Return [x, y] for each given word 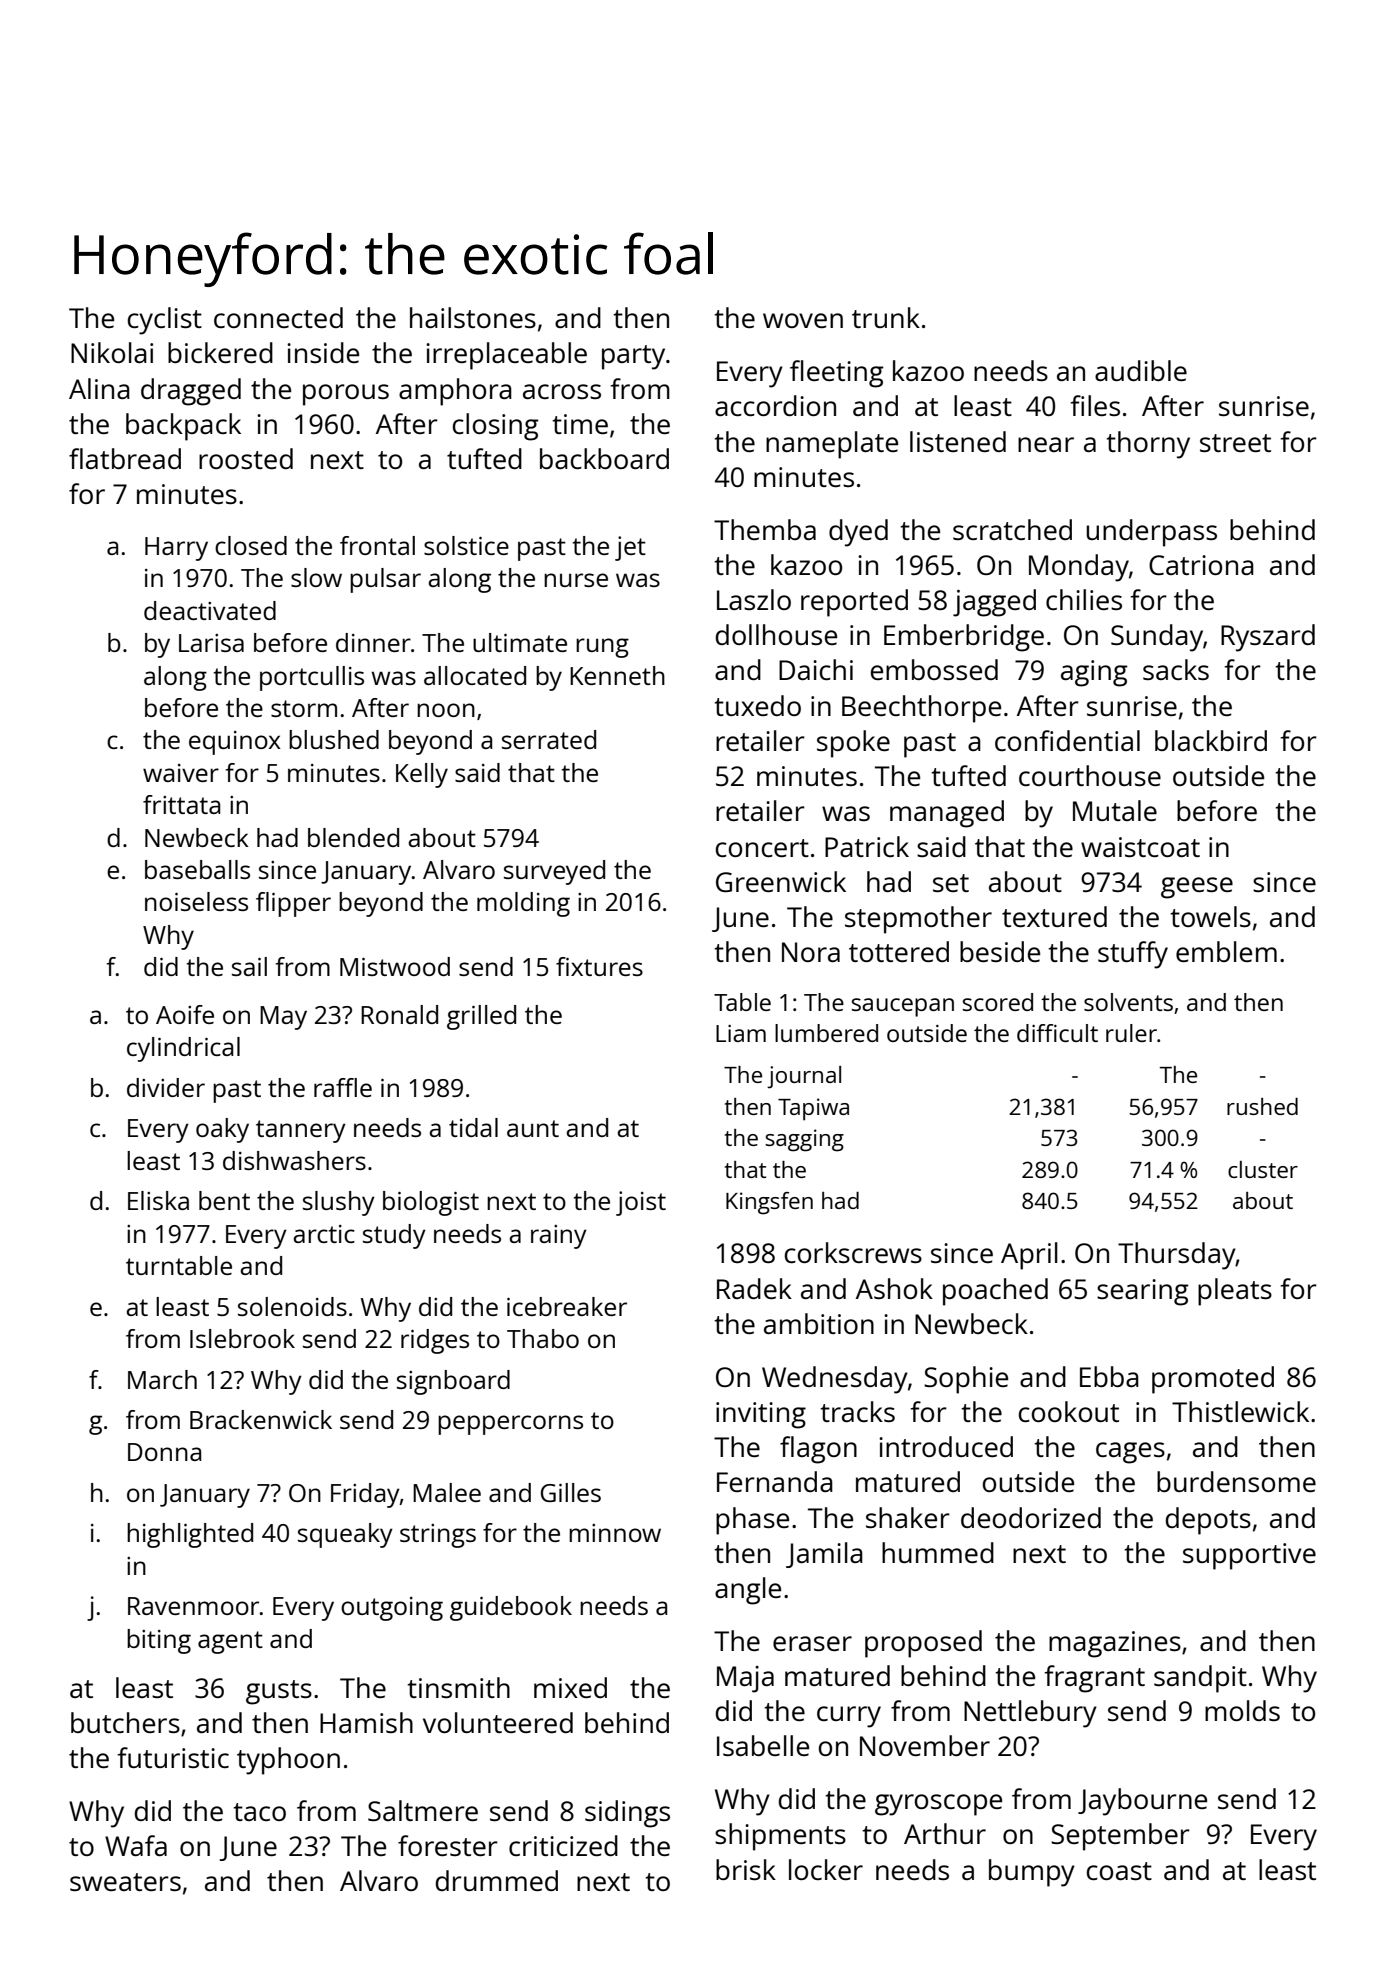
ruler [1131, 1033]
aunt [533, 1128]
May [283, 1018]
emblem [1226, 951]
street [1235, 443]
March [162, 1379]
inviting [761, 1415]
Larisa [211, 643]
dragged [191, 392]
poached [995, 1292]
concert [762, 848]
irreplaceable [506, 356]
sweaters [125, 1882]
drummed [497, 1880]
